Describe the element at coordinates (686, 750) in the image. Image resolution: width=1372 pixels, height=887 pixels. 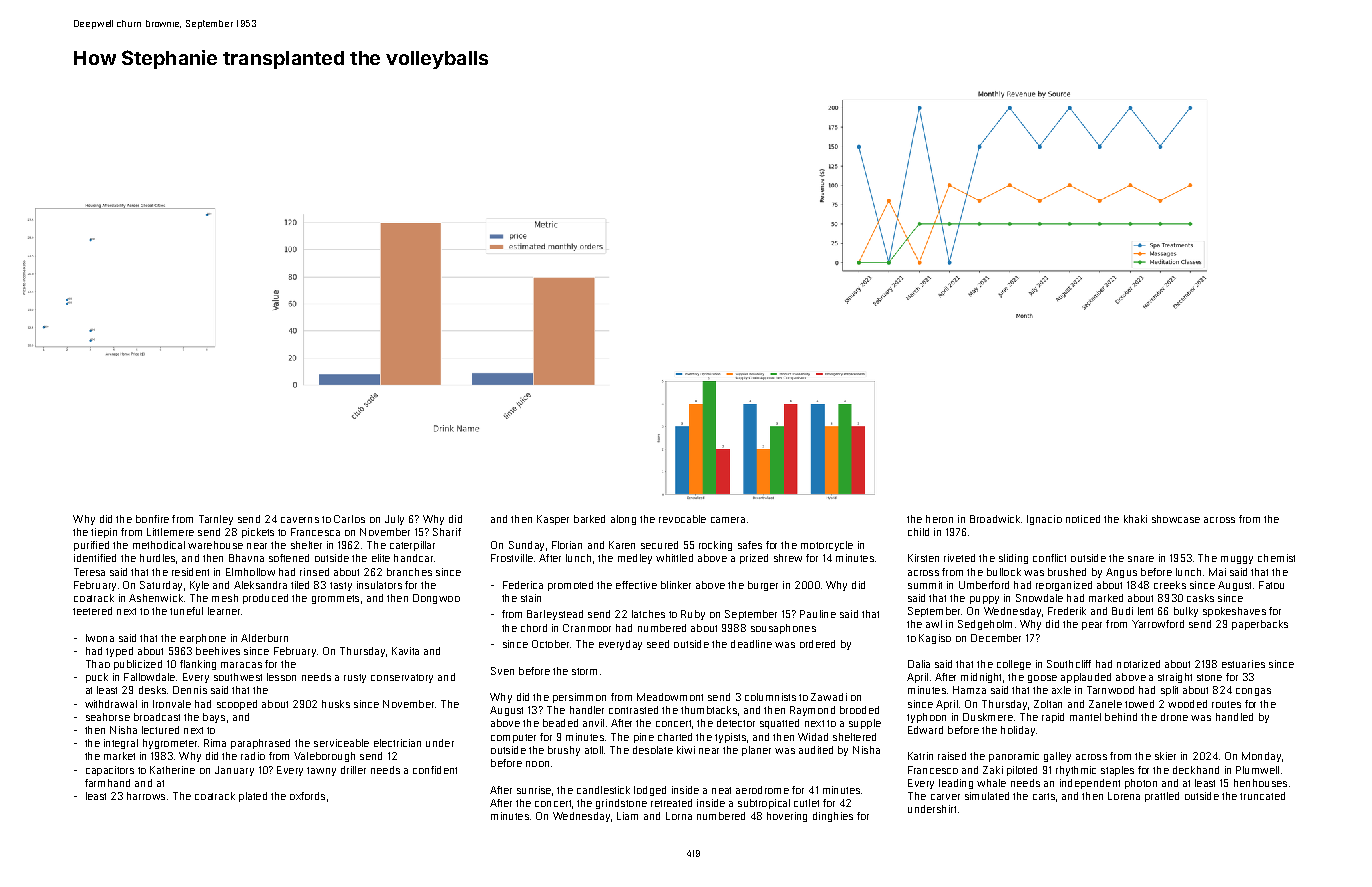
I see `kiwi` at that location.
